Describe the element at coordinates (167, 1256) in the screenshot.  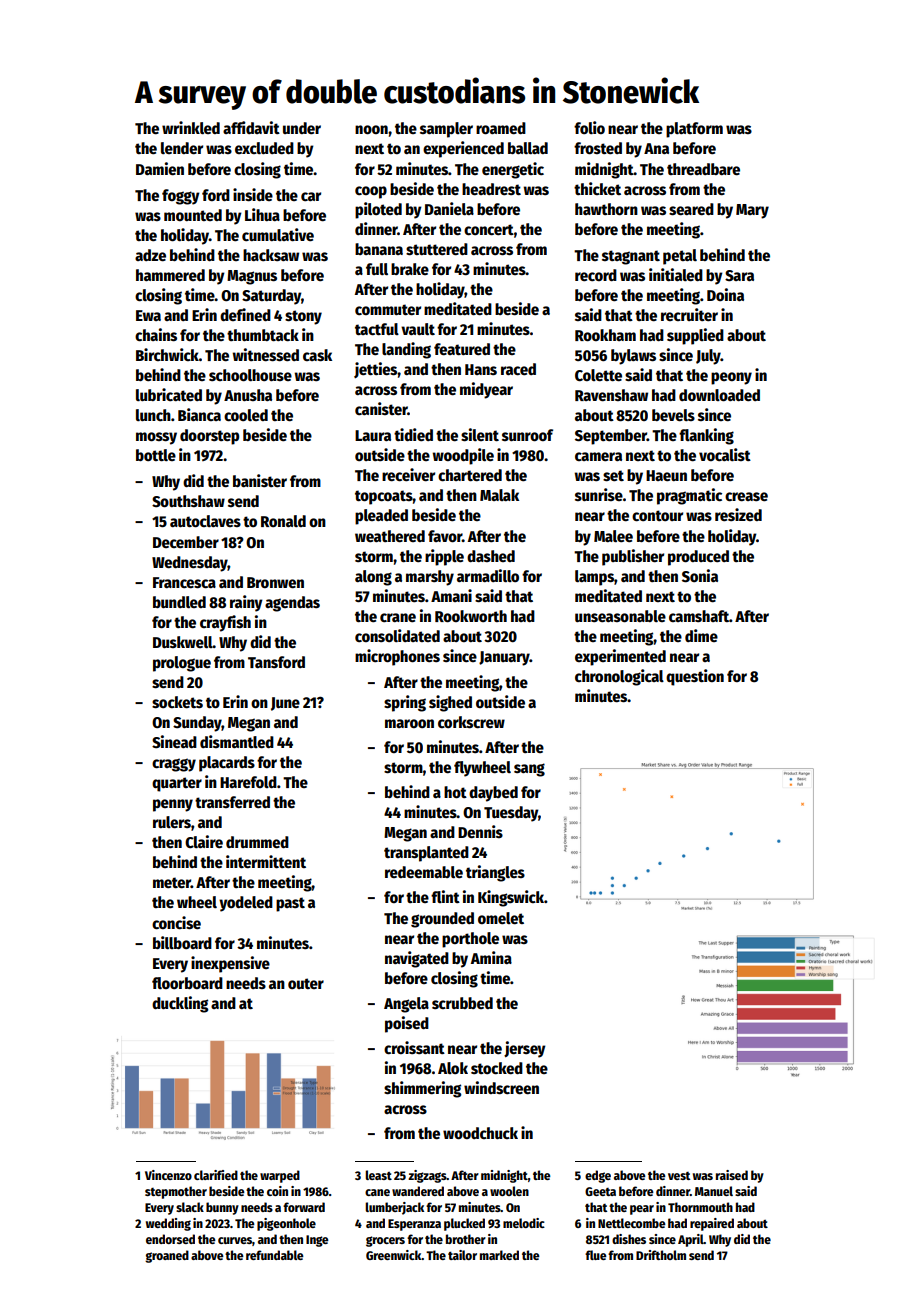
I see `groaned` at that location.
